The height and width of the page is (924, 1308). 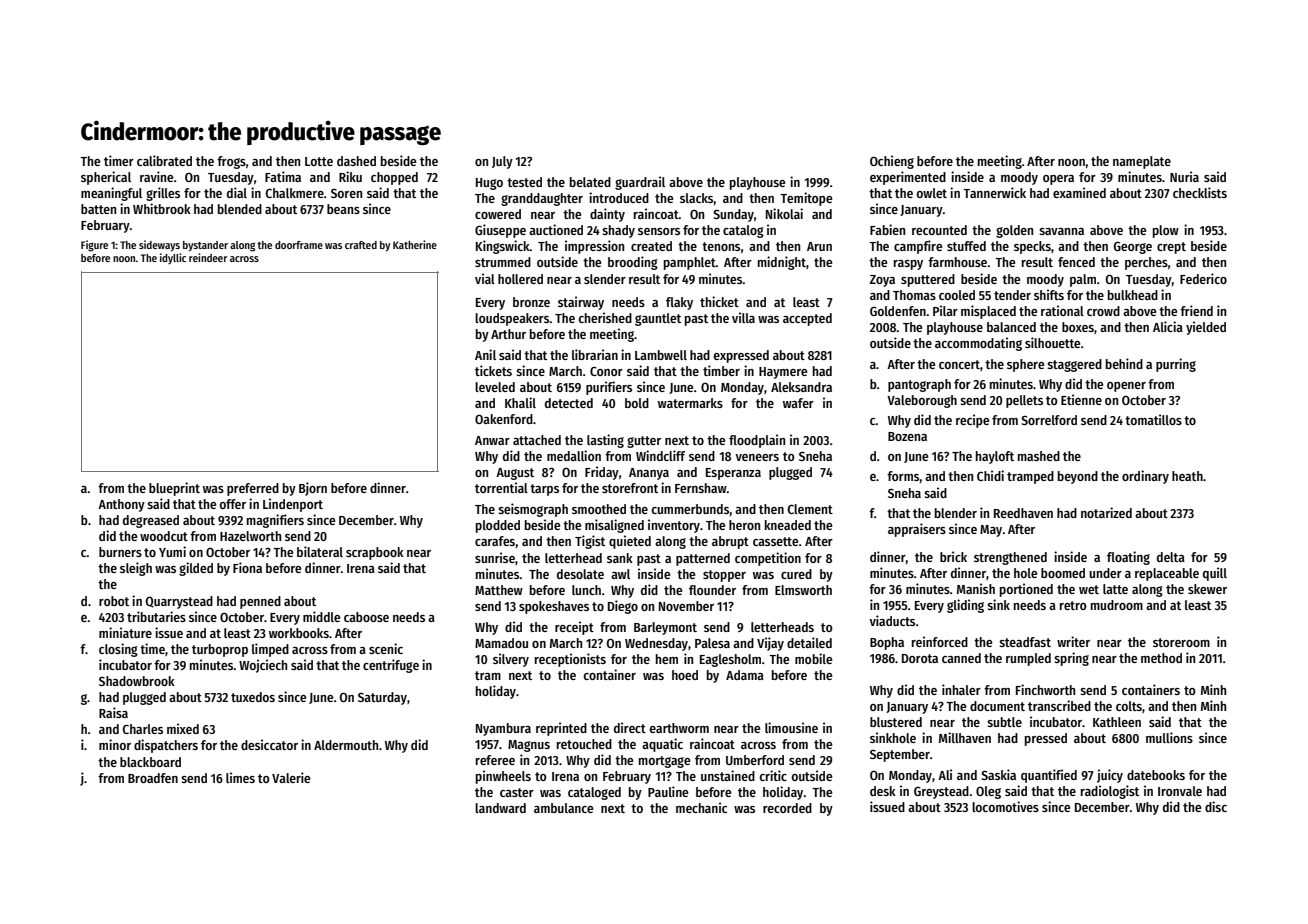 I want to click on medallion, so click(x=574, y=455).
